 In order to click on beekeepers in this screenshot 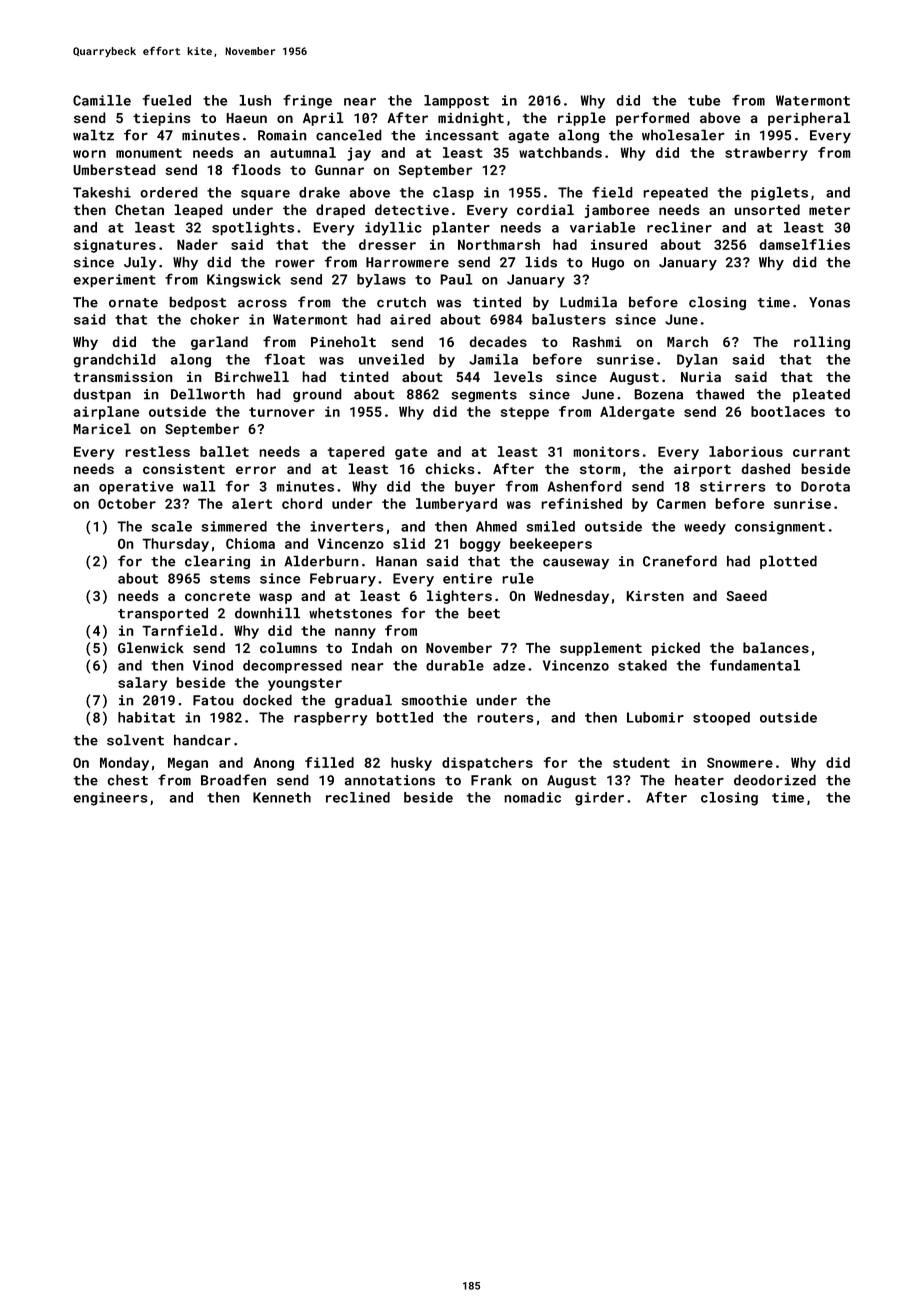, I will do `click(551, 545)`.
